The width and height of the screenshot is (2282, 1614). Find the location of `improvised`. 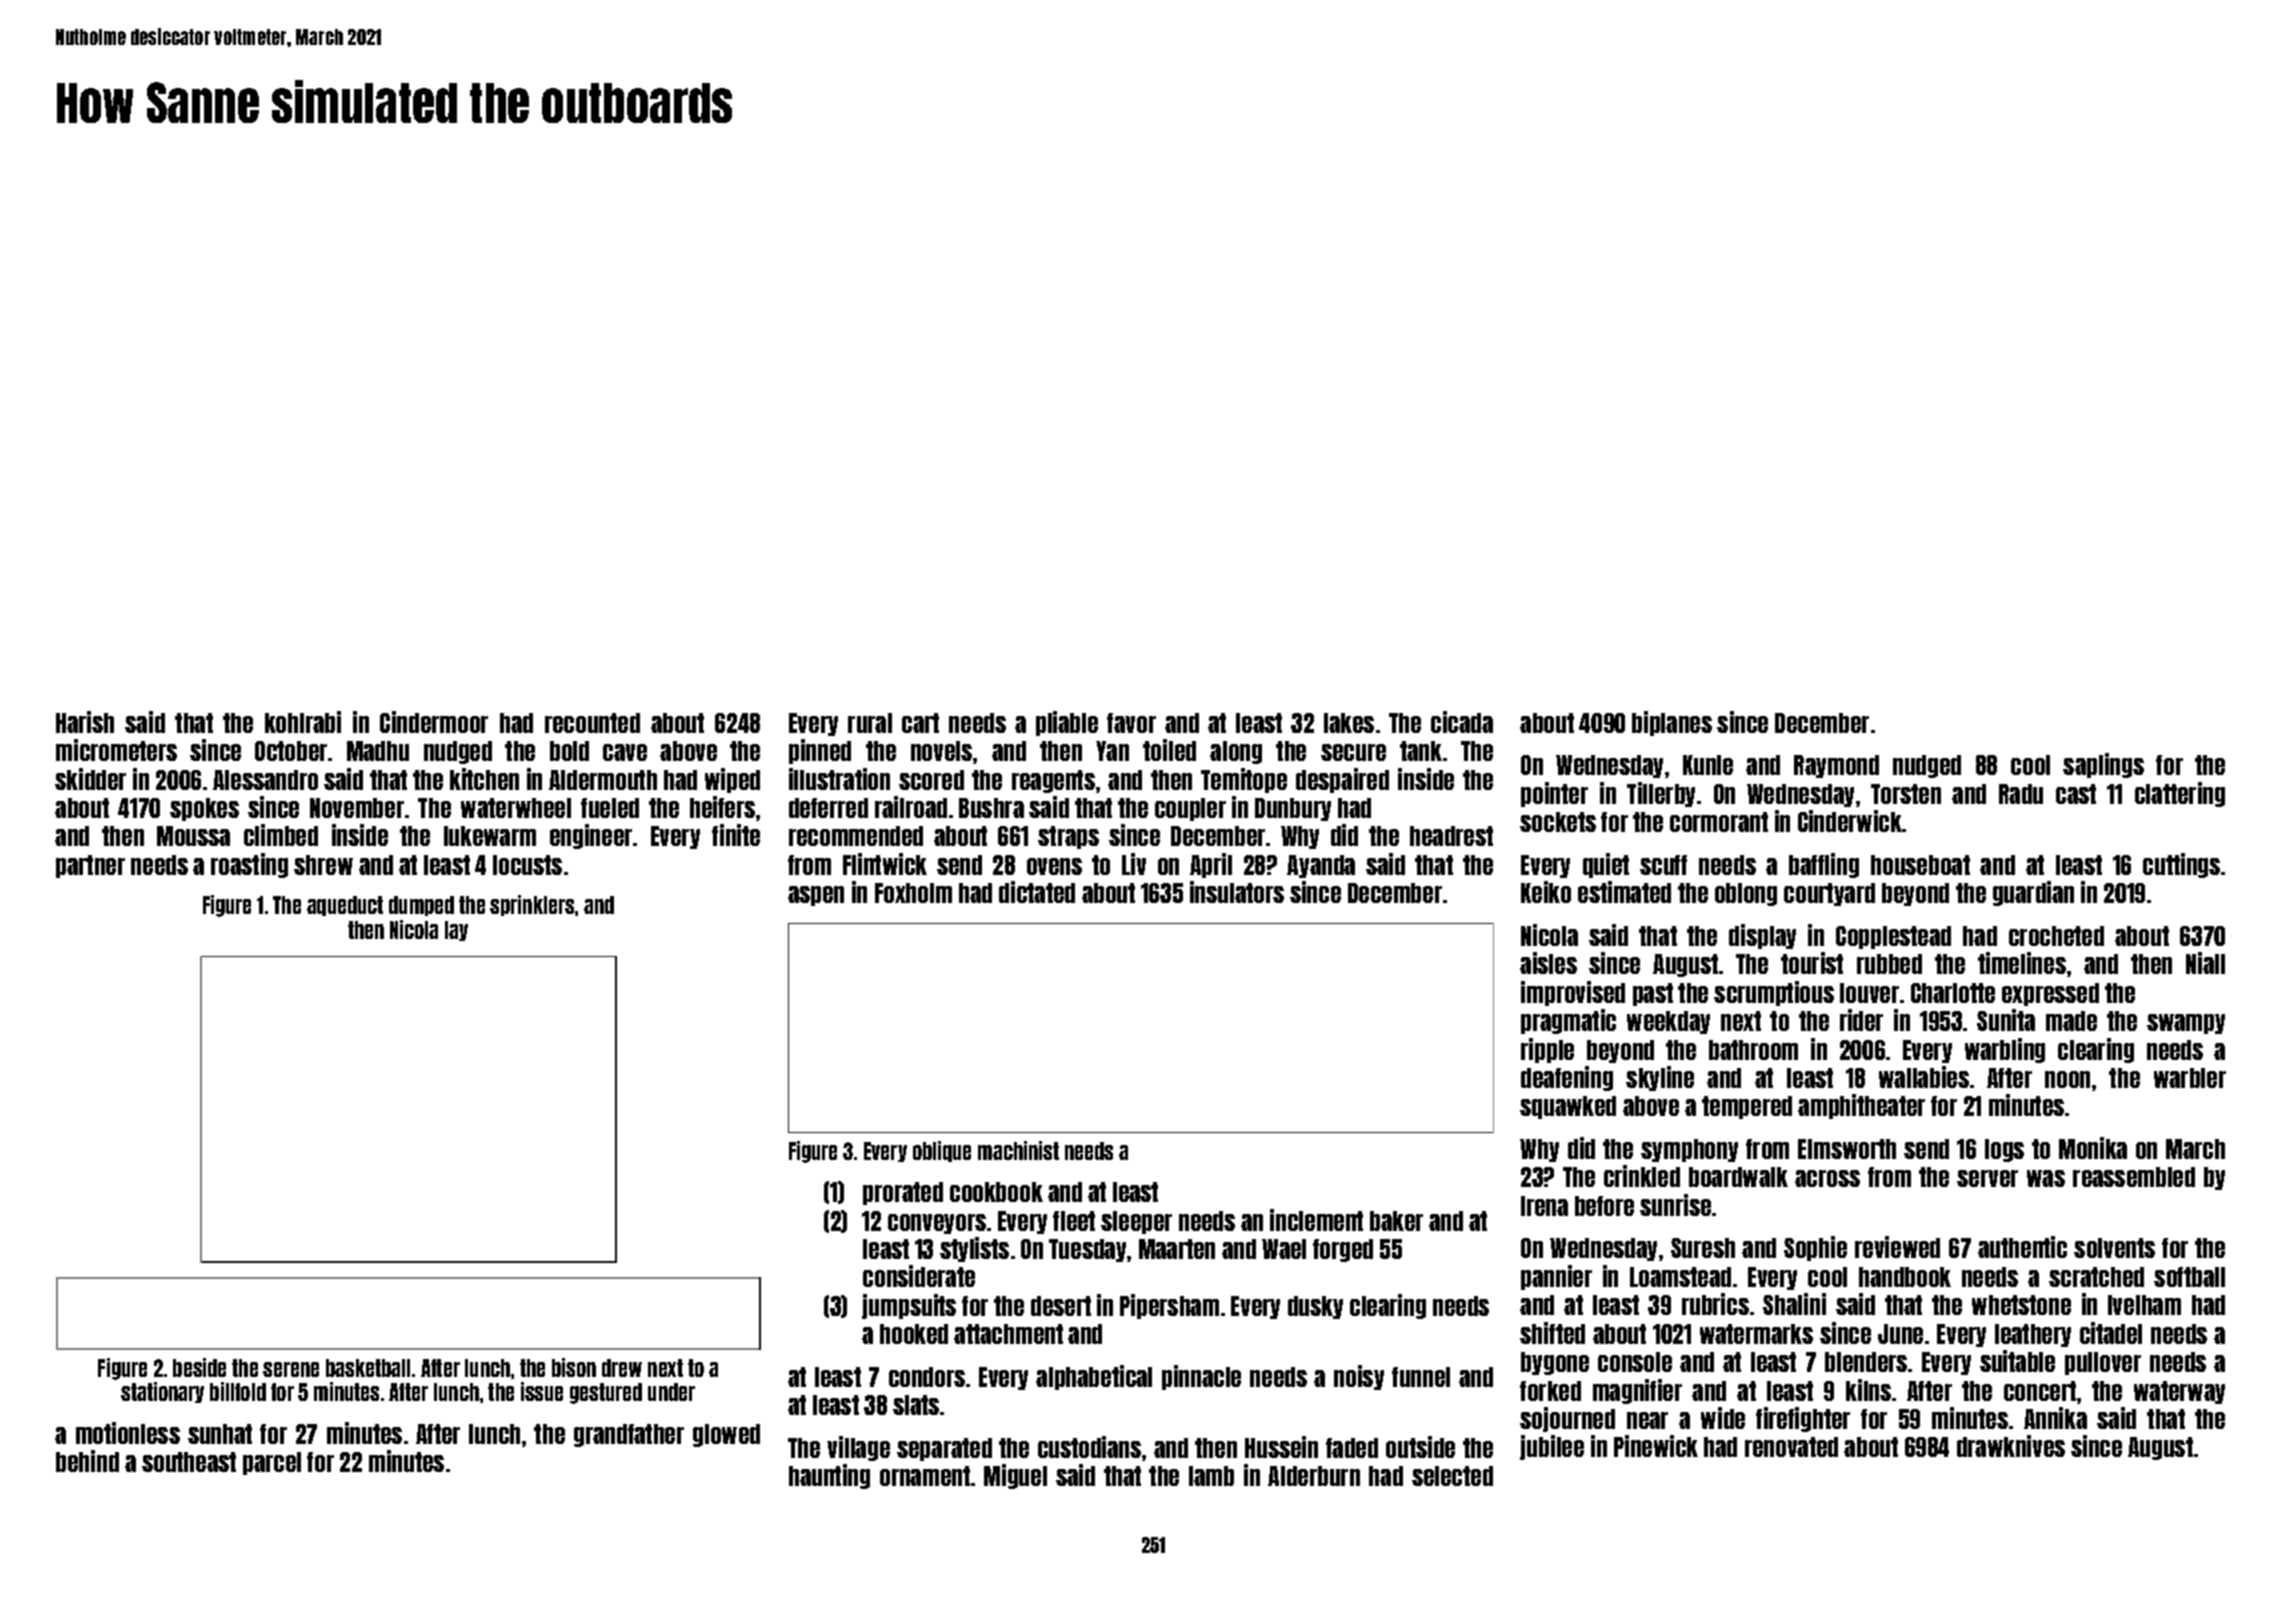

improvised is located at coordinates (1573, 993).
